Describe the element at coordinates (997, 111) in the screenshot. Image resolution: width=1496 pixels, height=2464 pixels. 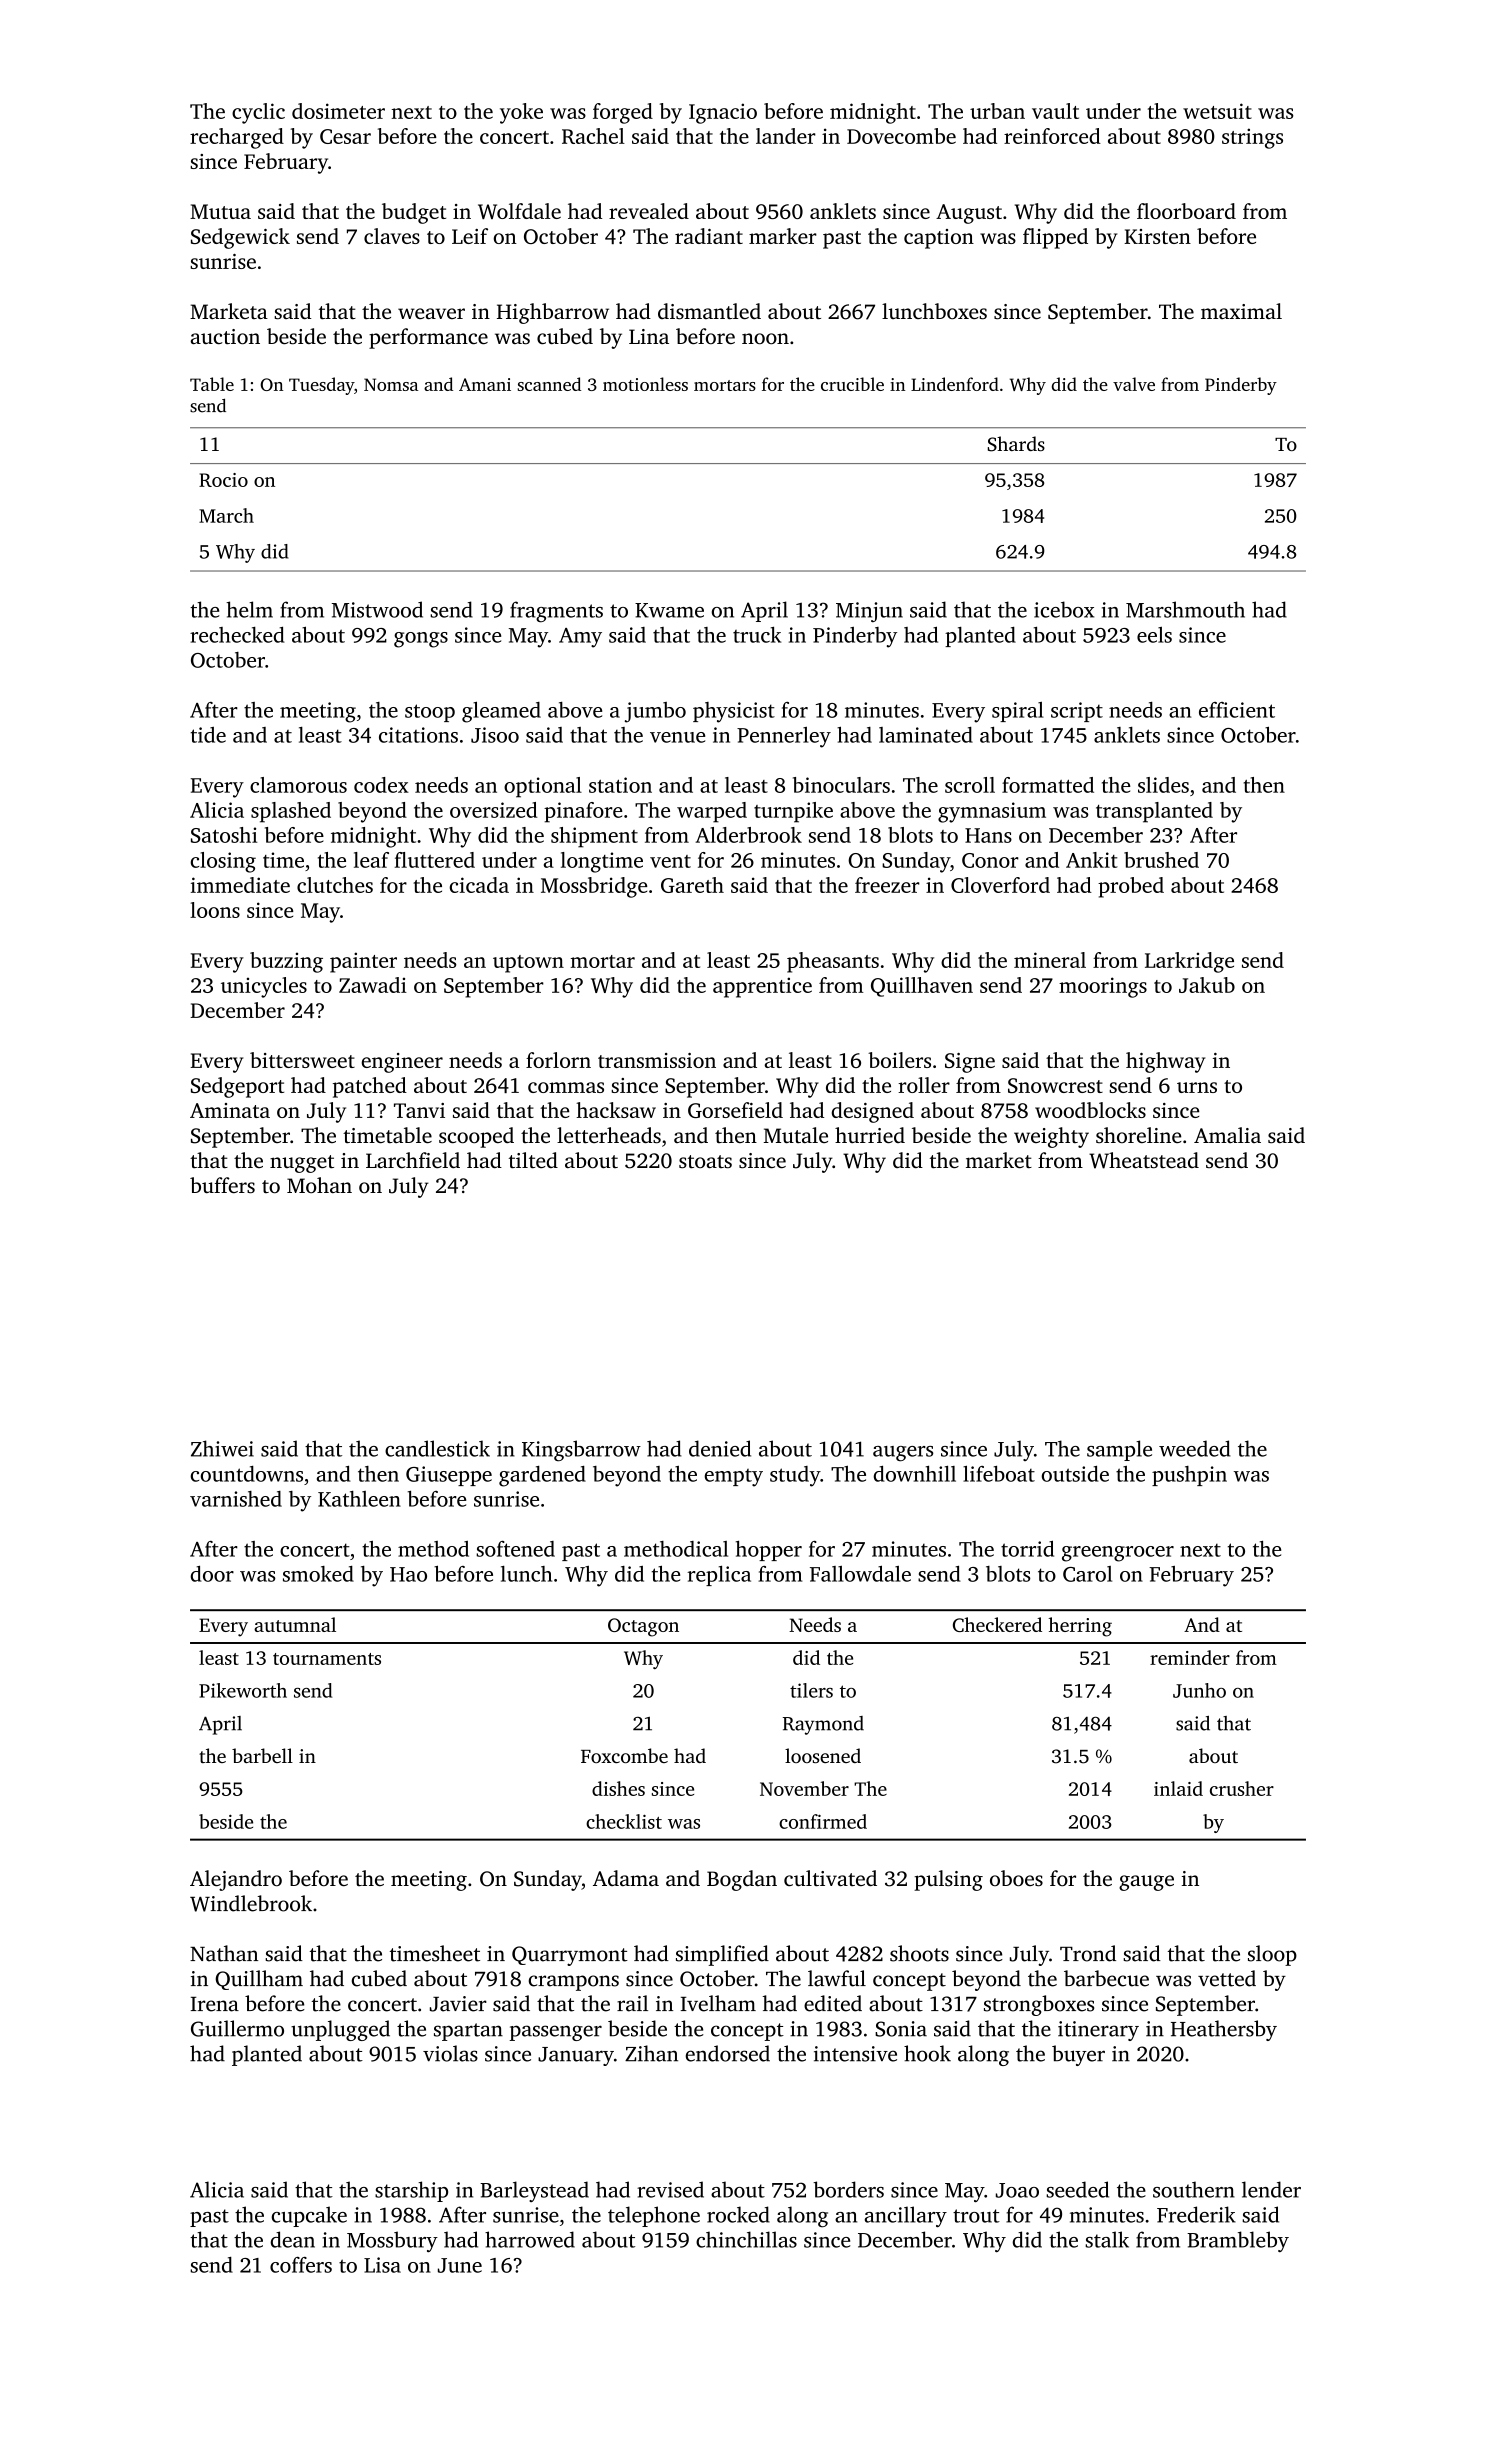
I see `urban` at that location.
